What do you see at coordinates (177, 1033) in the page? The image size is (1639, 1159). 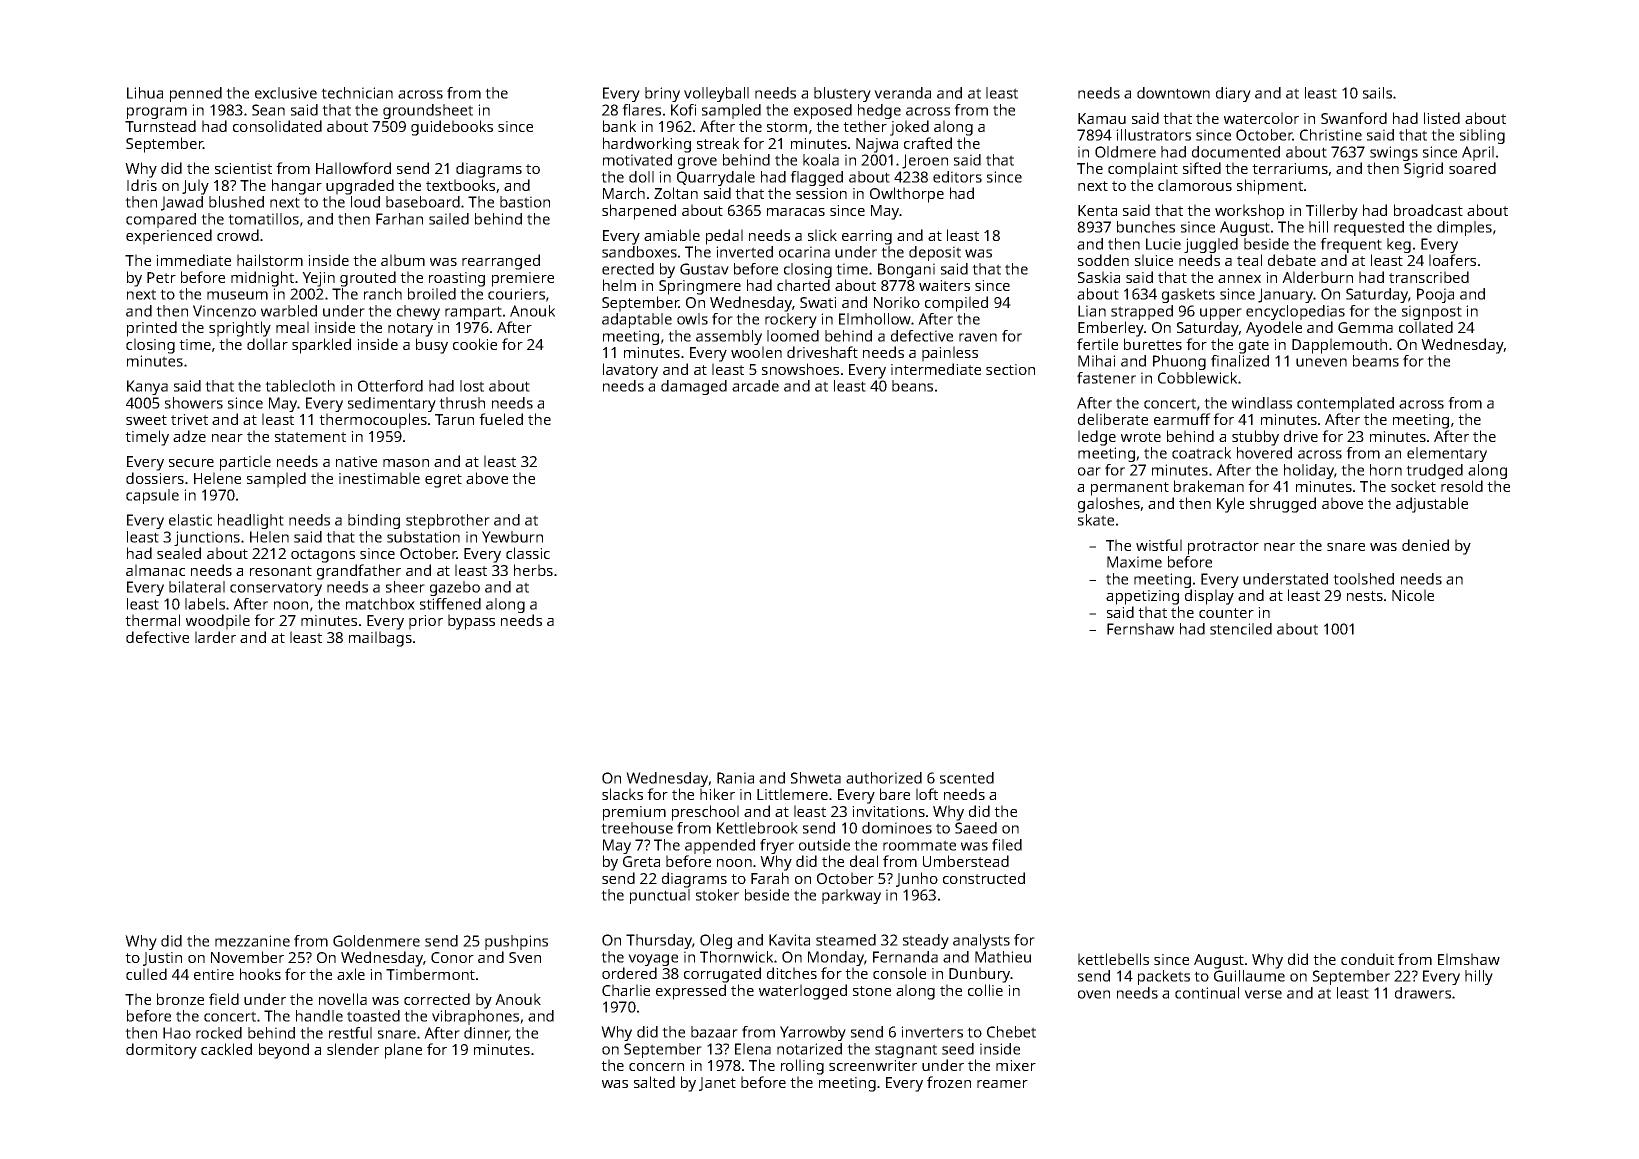 I see `Hao` at bounding box center [177, 1033].
